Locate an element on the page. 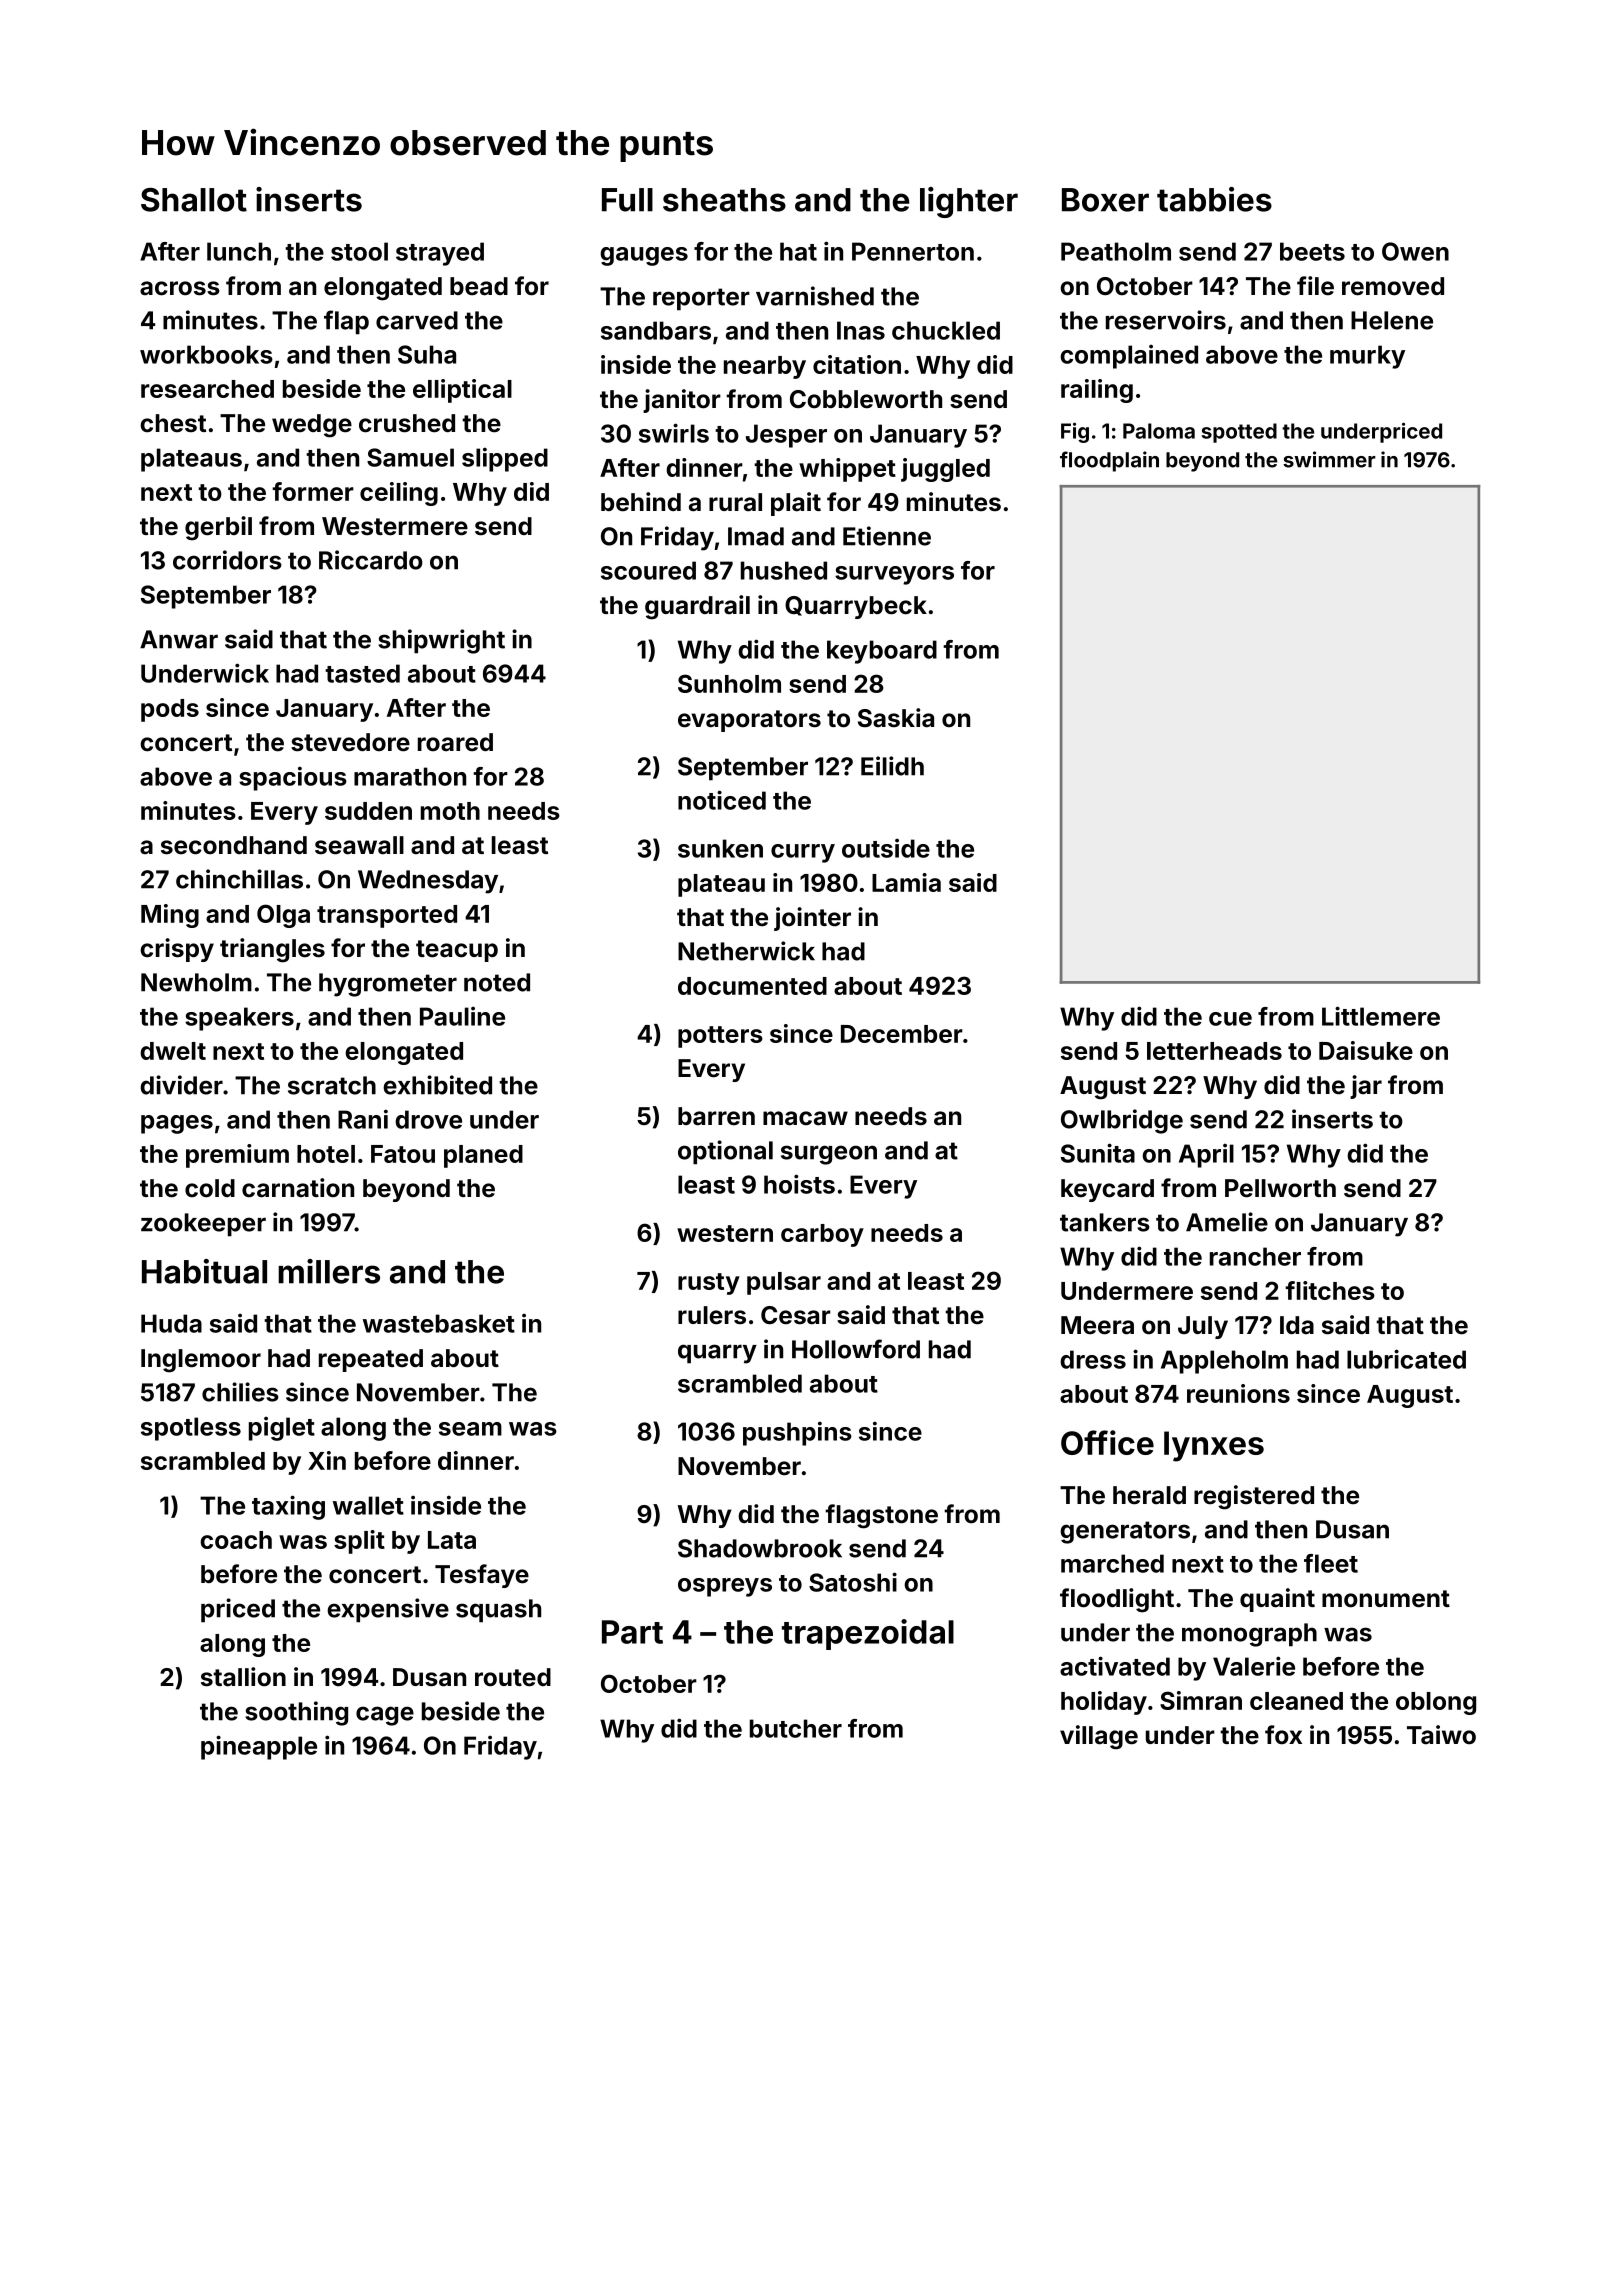  potters is located at coordinates (720, 1037).
